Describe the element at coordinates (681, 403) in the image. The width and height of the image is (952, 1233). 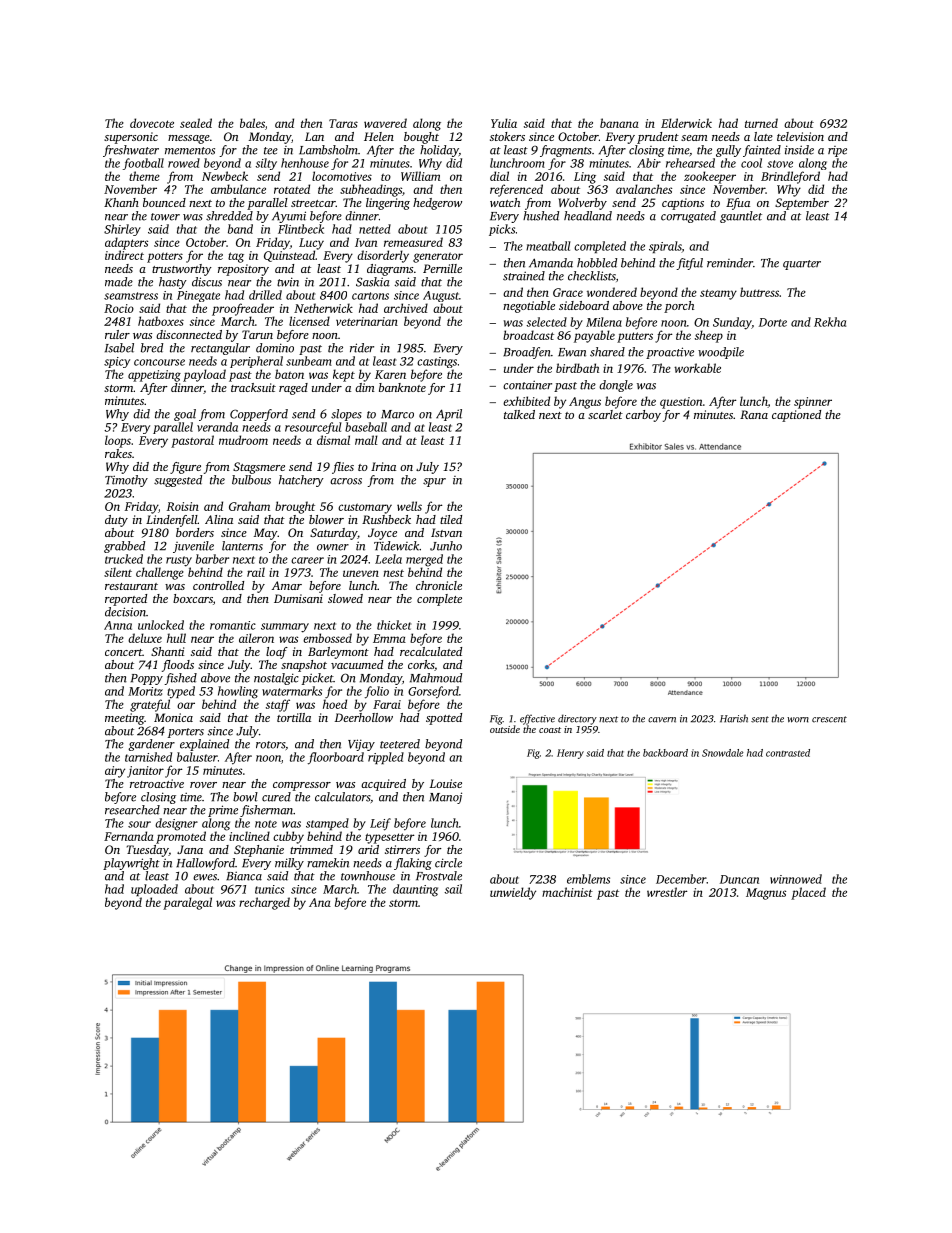
I see `question` at that location.
